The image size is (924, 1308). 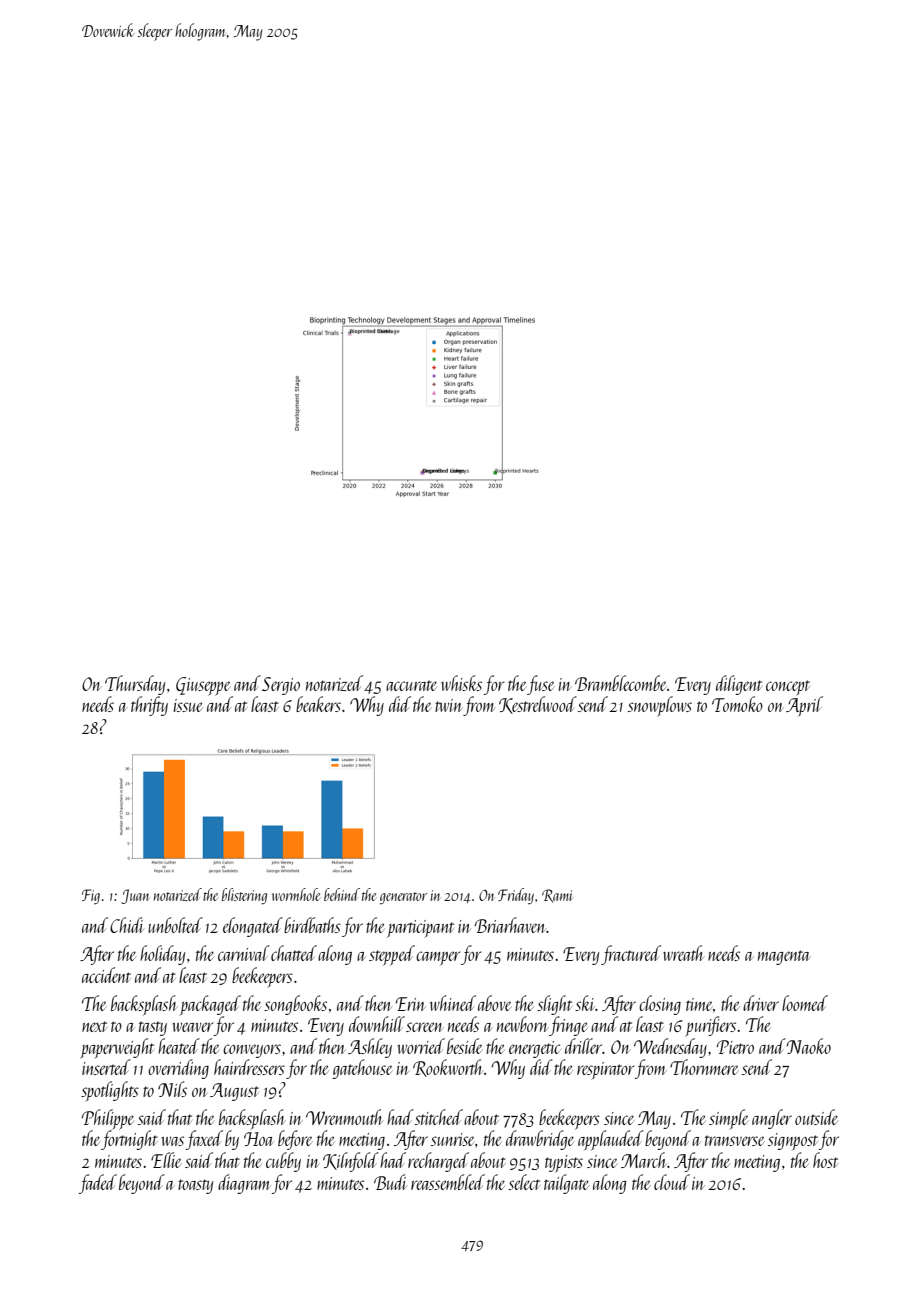 What do you see at coordinates (420, 929) in the page?
I see `participant` at bounding box center [420, 929].
